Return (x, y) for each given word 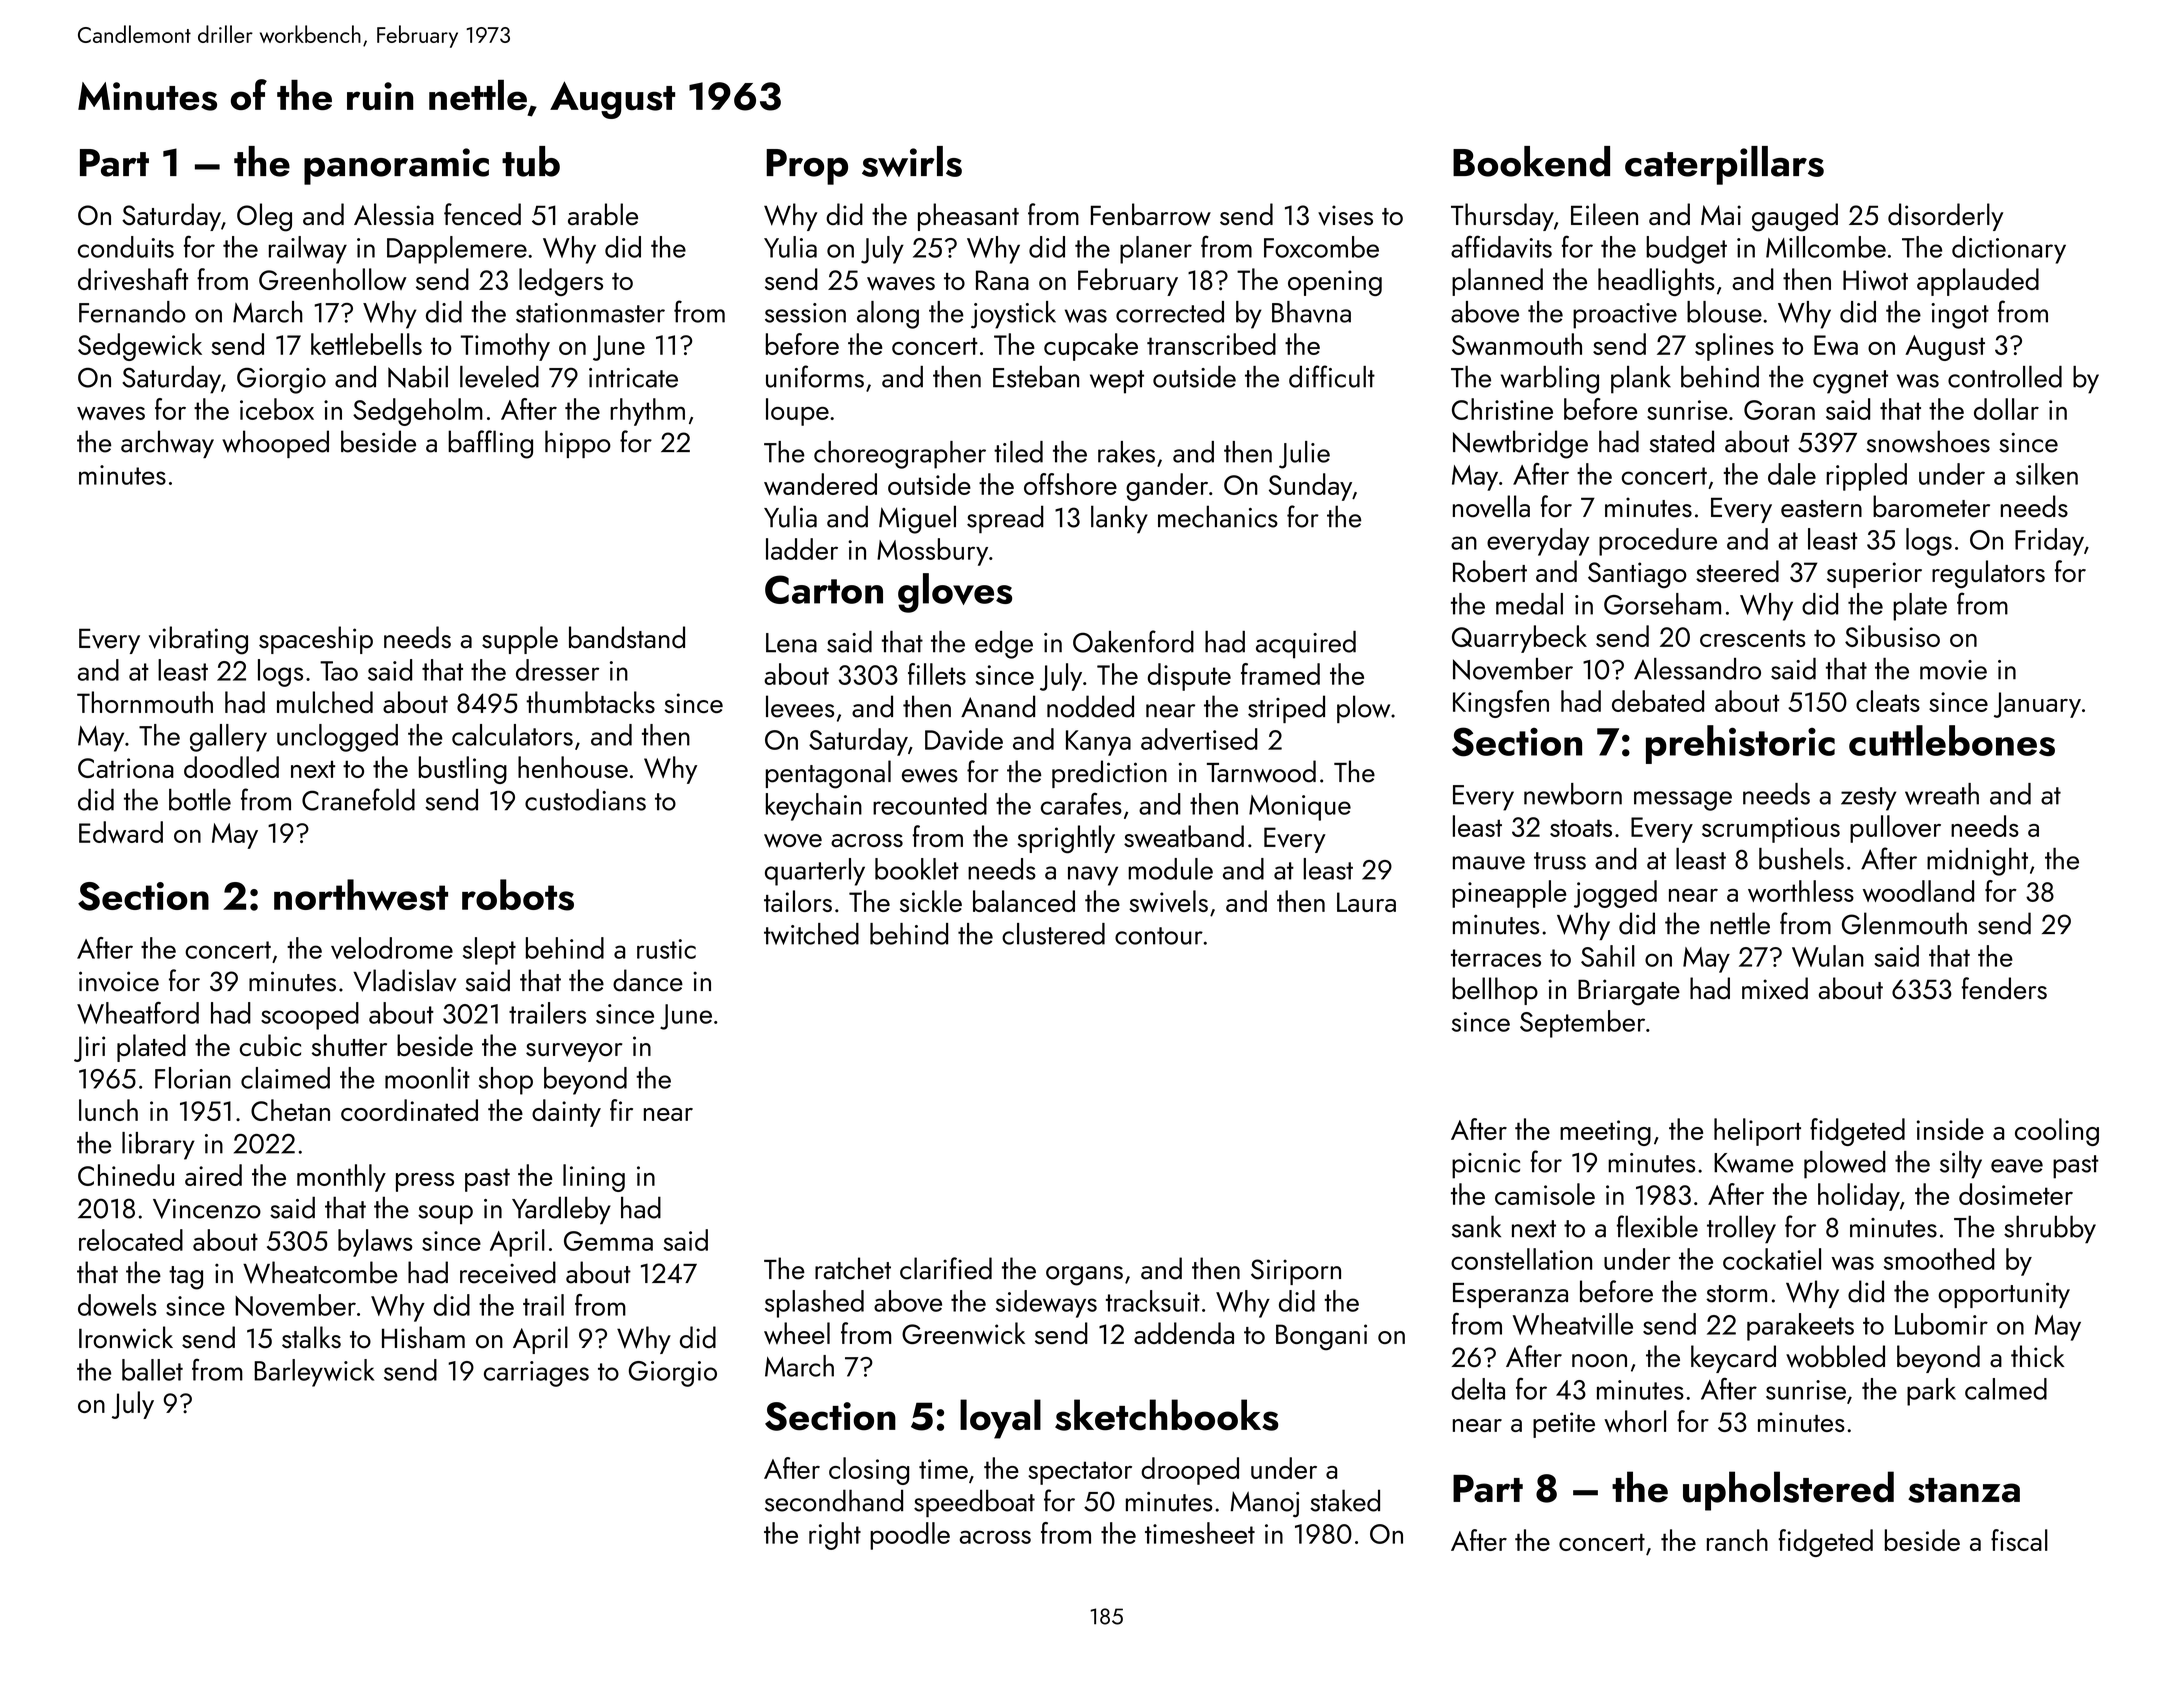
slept (489, 951)
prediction (1109, 774)
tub (531, 161)
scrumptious (1771, 830)
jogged (1615, 894)
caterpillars (1724, 165)
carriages (536, 1374)
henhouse (573, 767)
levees (800, 706)
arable (603, 214)
